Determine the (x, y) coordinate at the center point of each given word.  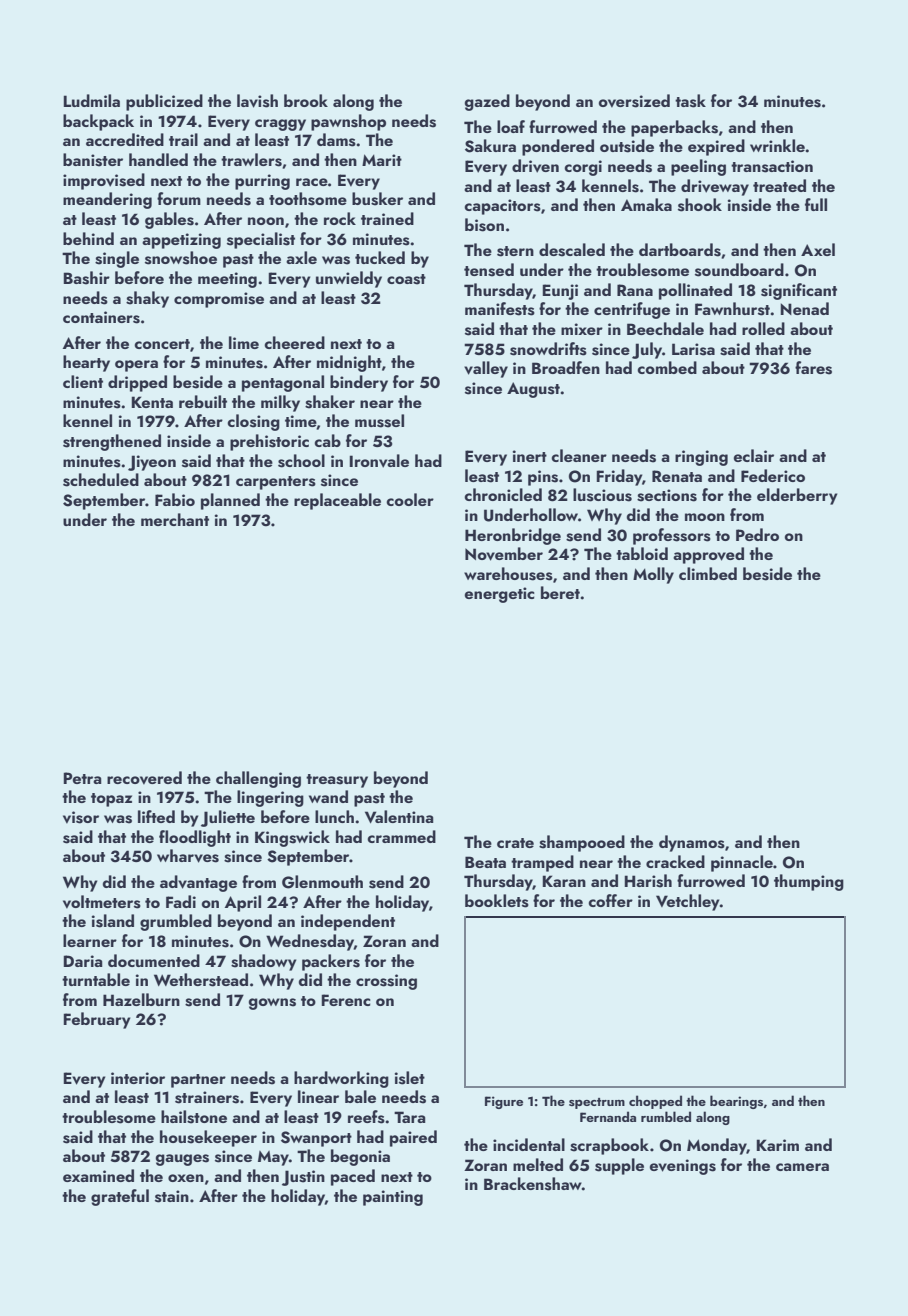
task (690, 101)
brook (306, 100)
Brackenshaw (533, 1184)
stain (172, 1196)
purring (262, 182)
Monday (717, 1146)
